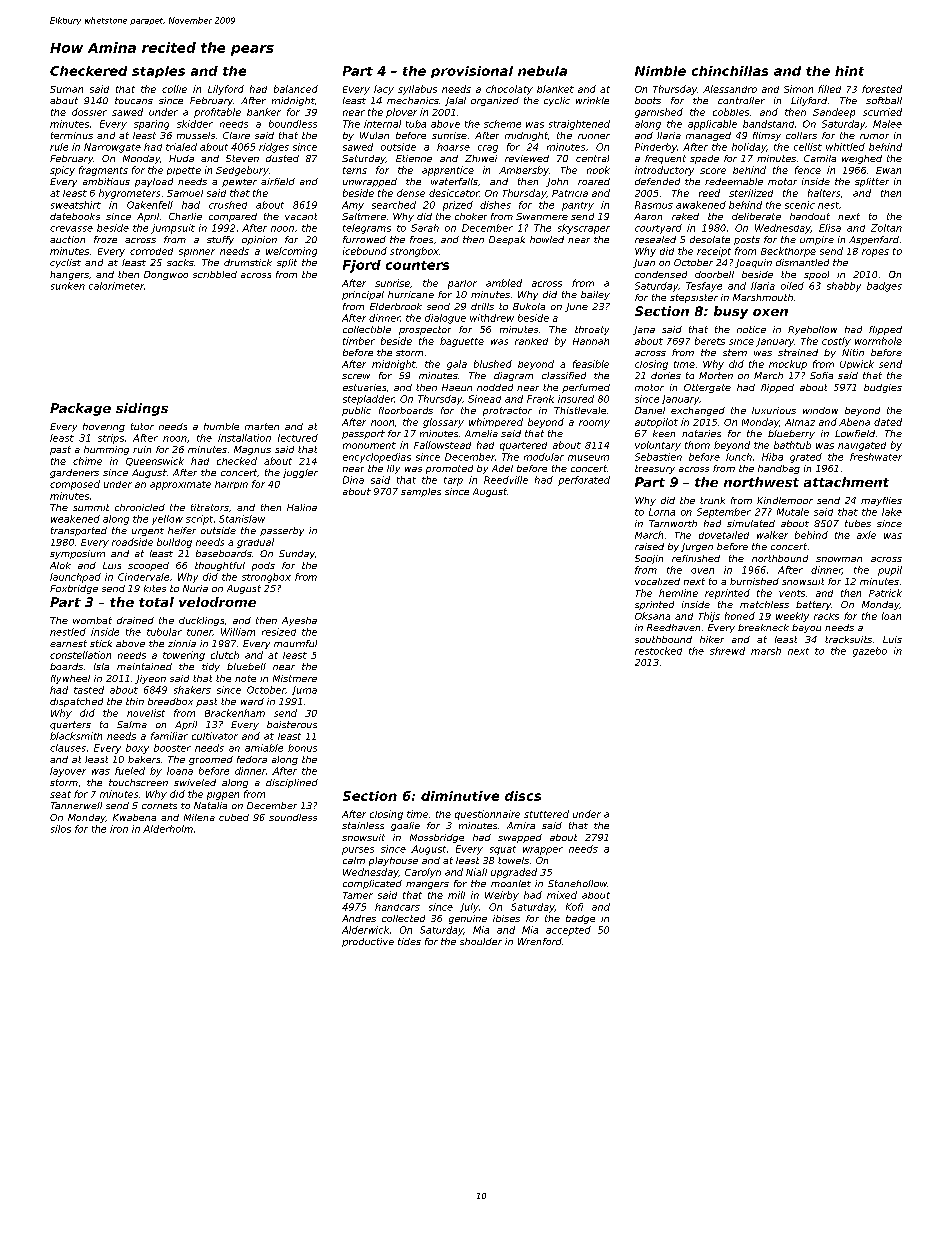 The width and height of the document is (952, 1233). Describe the element at coordinates (88, 71) in the document. I see `Checkered` at that location.
